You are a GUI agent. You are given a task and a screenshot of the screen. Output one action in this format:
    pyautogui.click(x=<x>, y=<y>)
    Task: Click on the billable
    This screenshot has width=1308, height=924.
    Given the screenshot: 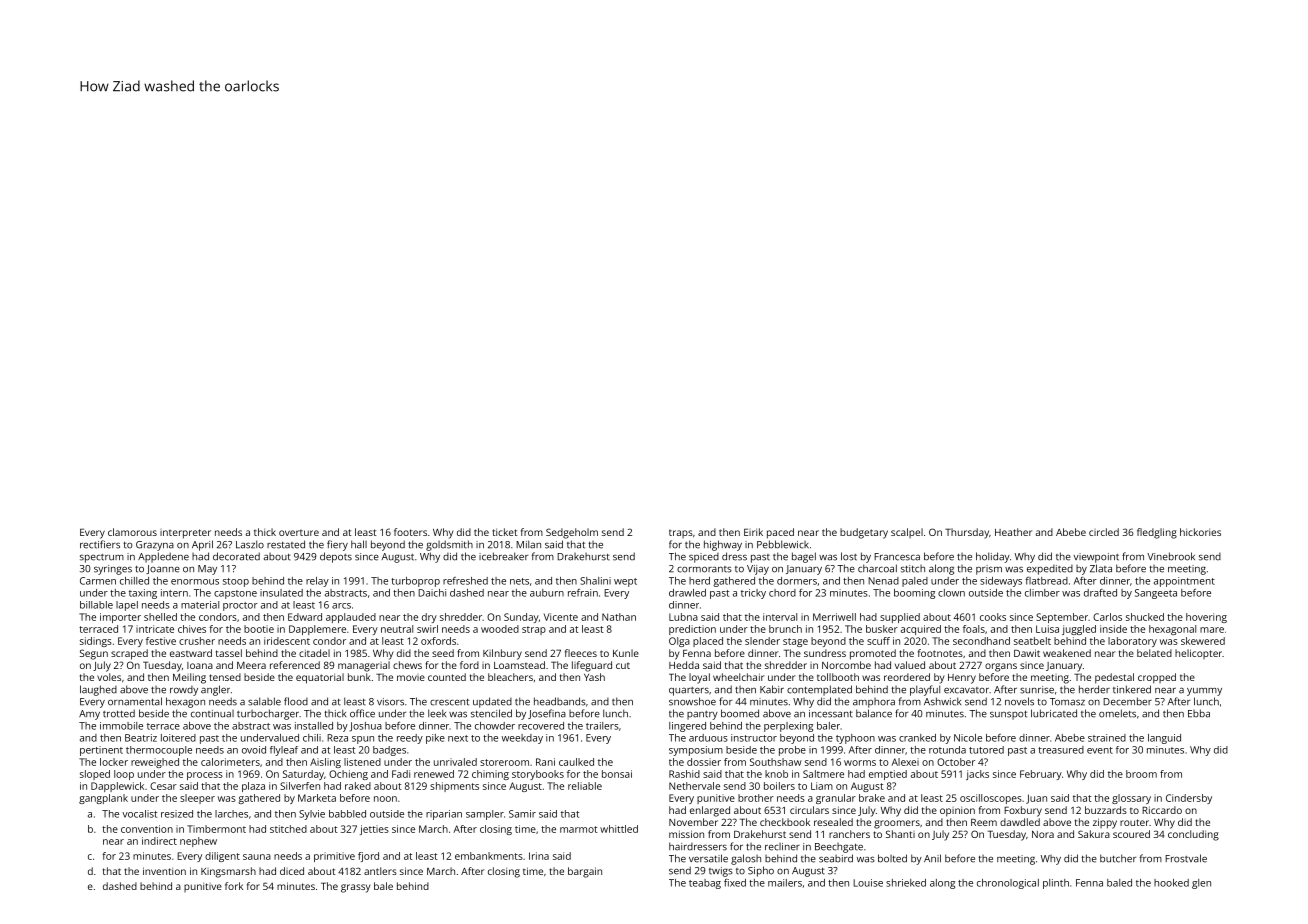 What is the action you would take?
    pyautogui.click(x=96, y=605)
